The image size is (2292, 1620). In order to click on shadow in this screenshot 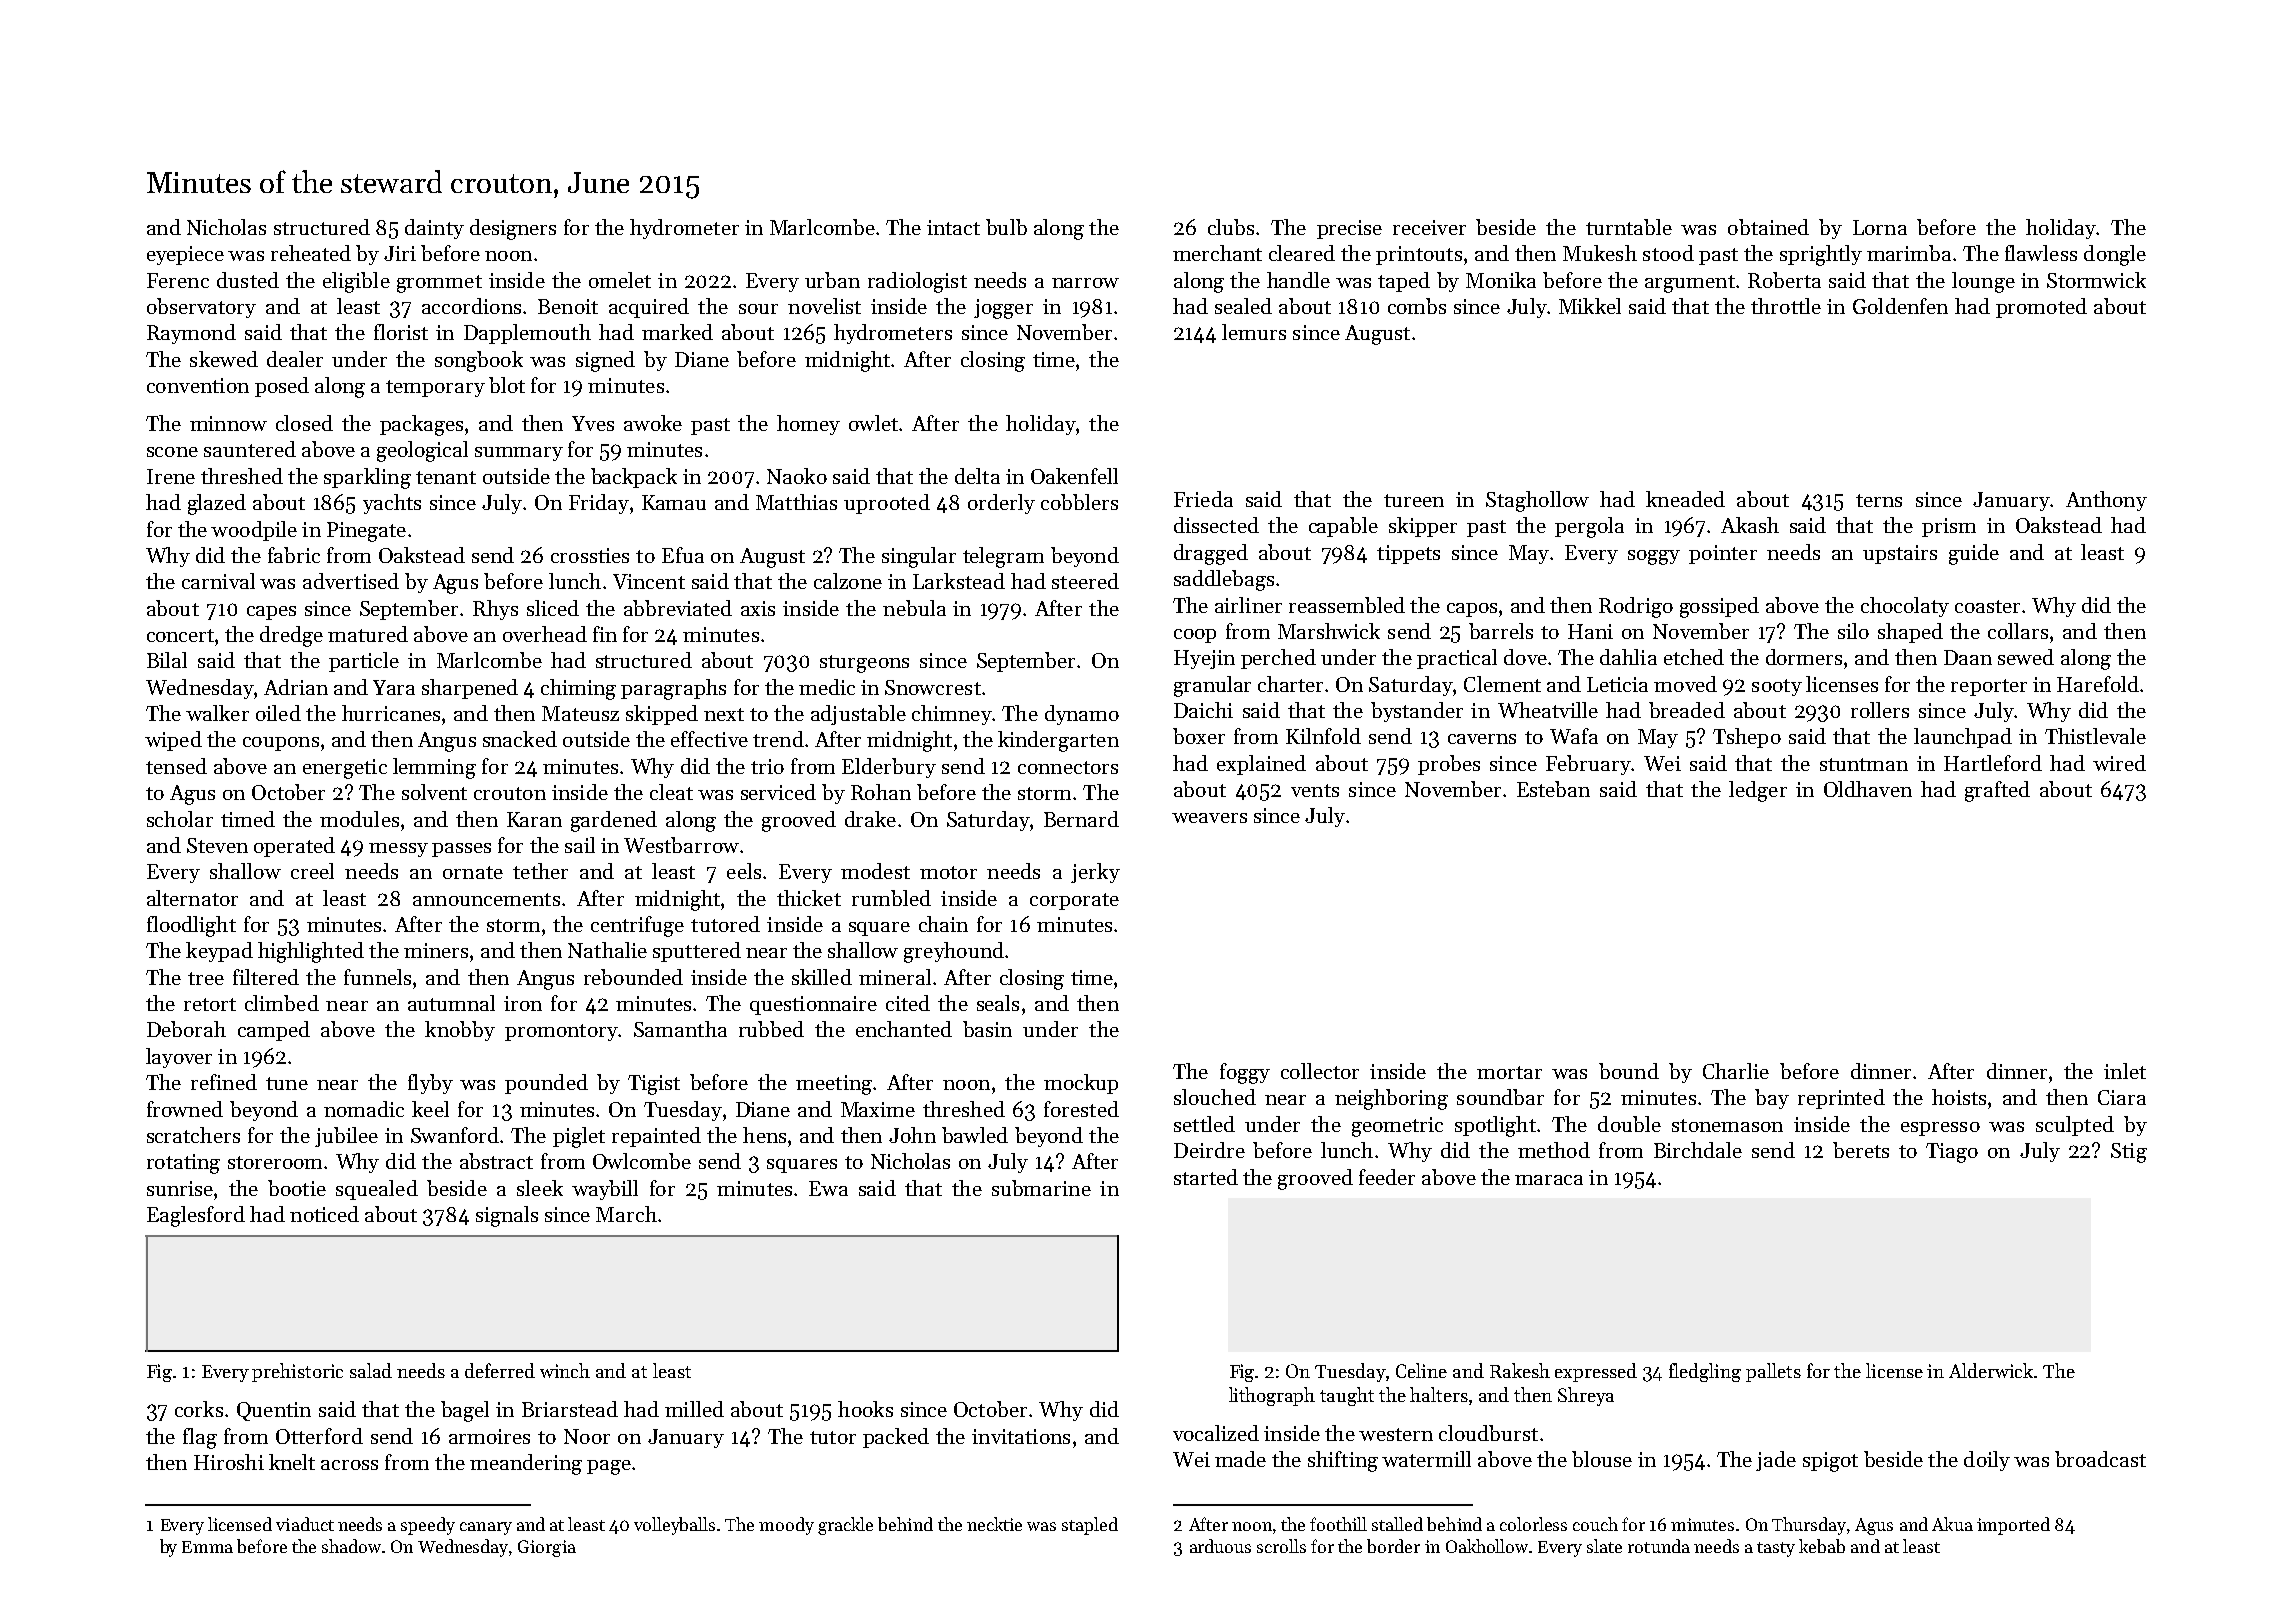, I will do `click(351, 1546)`.
